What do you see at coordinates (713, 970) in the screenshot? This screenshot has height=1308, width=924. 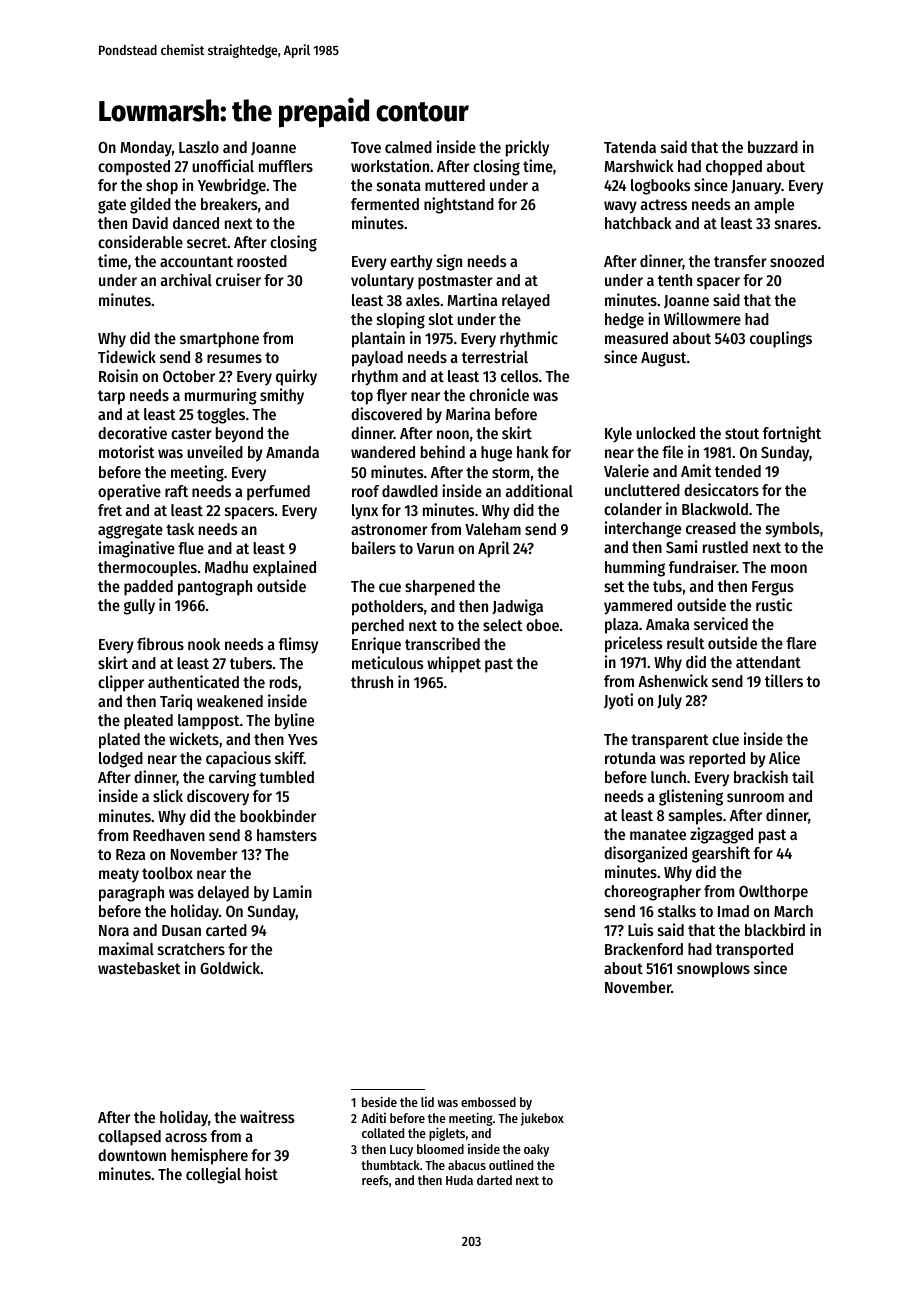 I see `snowplows` at bounding box center [713, 970].
